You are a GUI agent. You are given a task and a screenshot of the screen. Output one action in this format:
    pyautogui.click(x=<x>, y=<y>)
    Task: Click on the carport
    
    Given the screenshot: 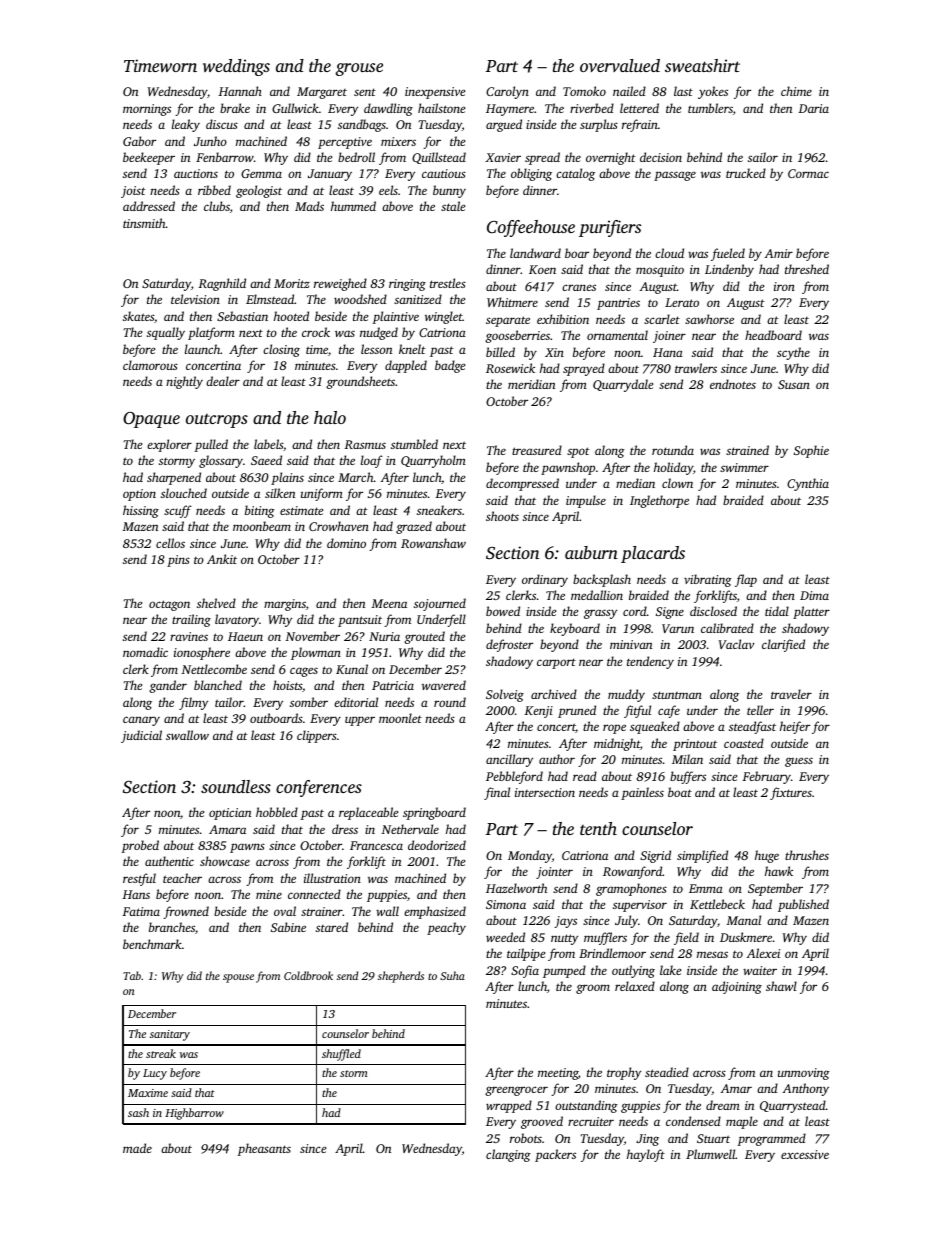 What is the action you would take?
    pyautogui.click(x=556, y=663)
